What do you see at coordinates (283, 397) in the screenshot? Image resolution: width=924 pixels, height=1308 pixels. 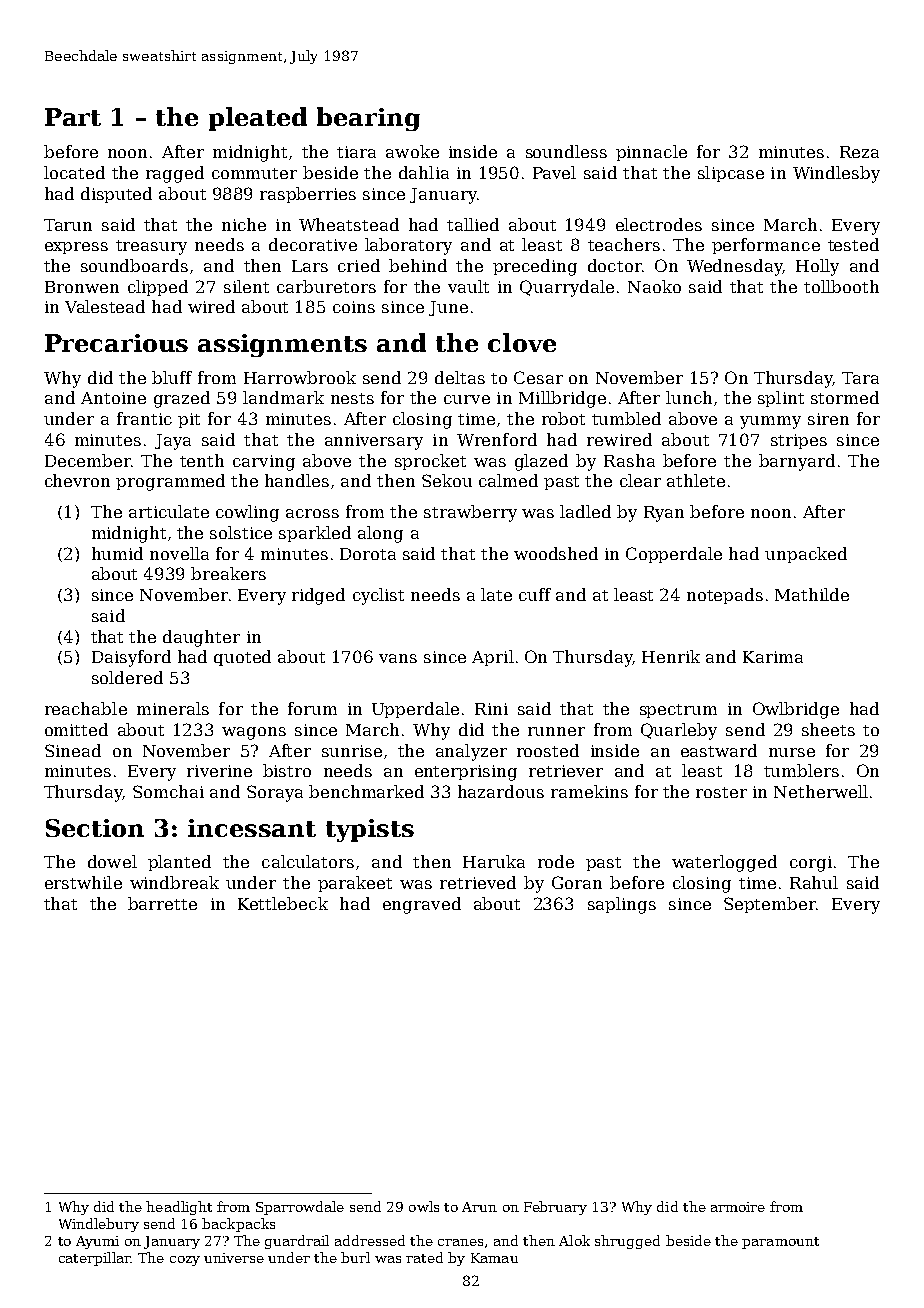 I see `landmark` at bounding box center [283, 397].
